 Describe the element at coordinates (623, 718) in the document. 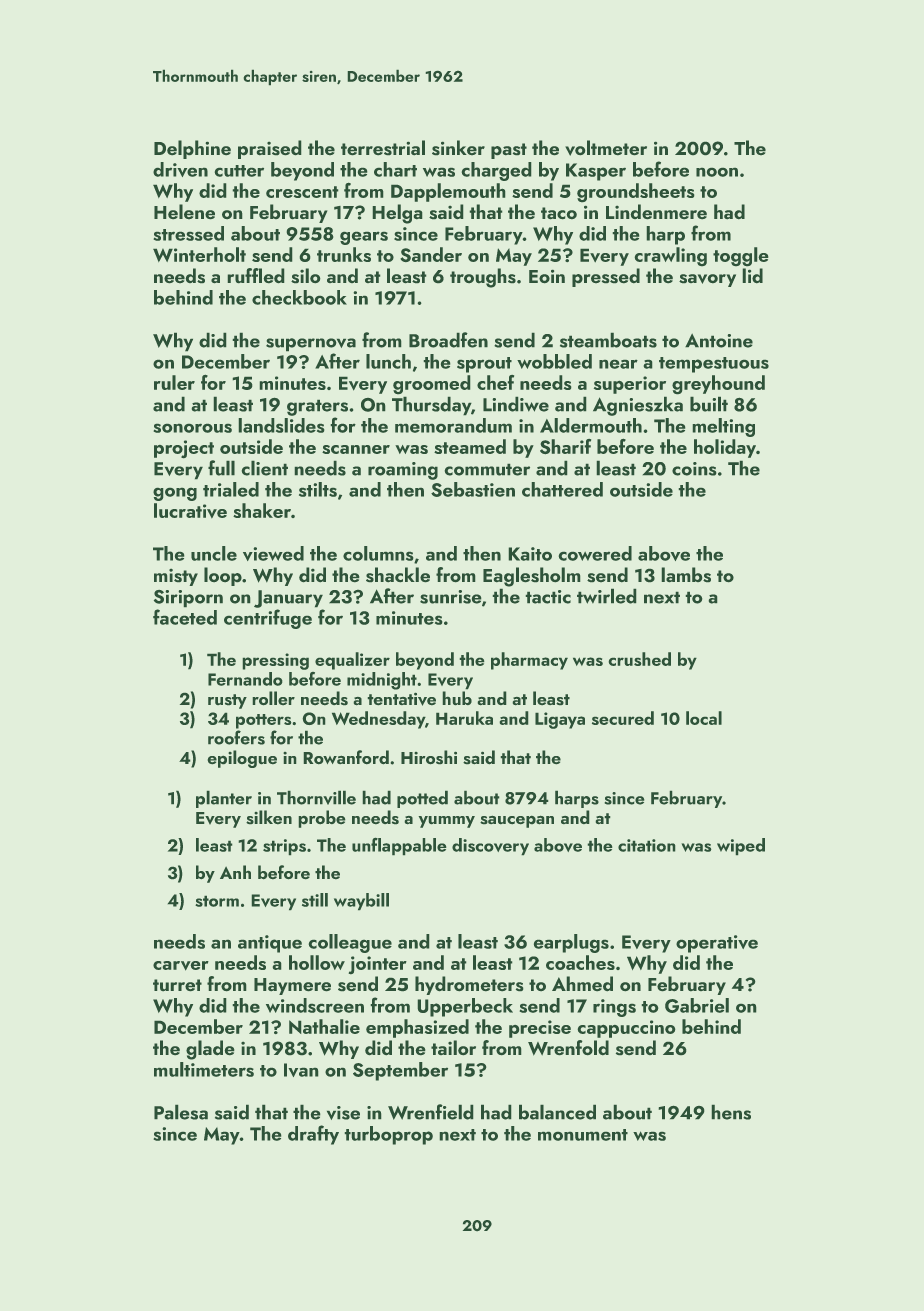

I see `secured` at that location.
